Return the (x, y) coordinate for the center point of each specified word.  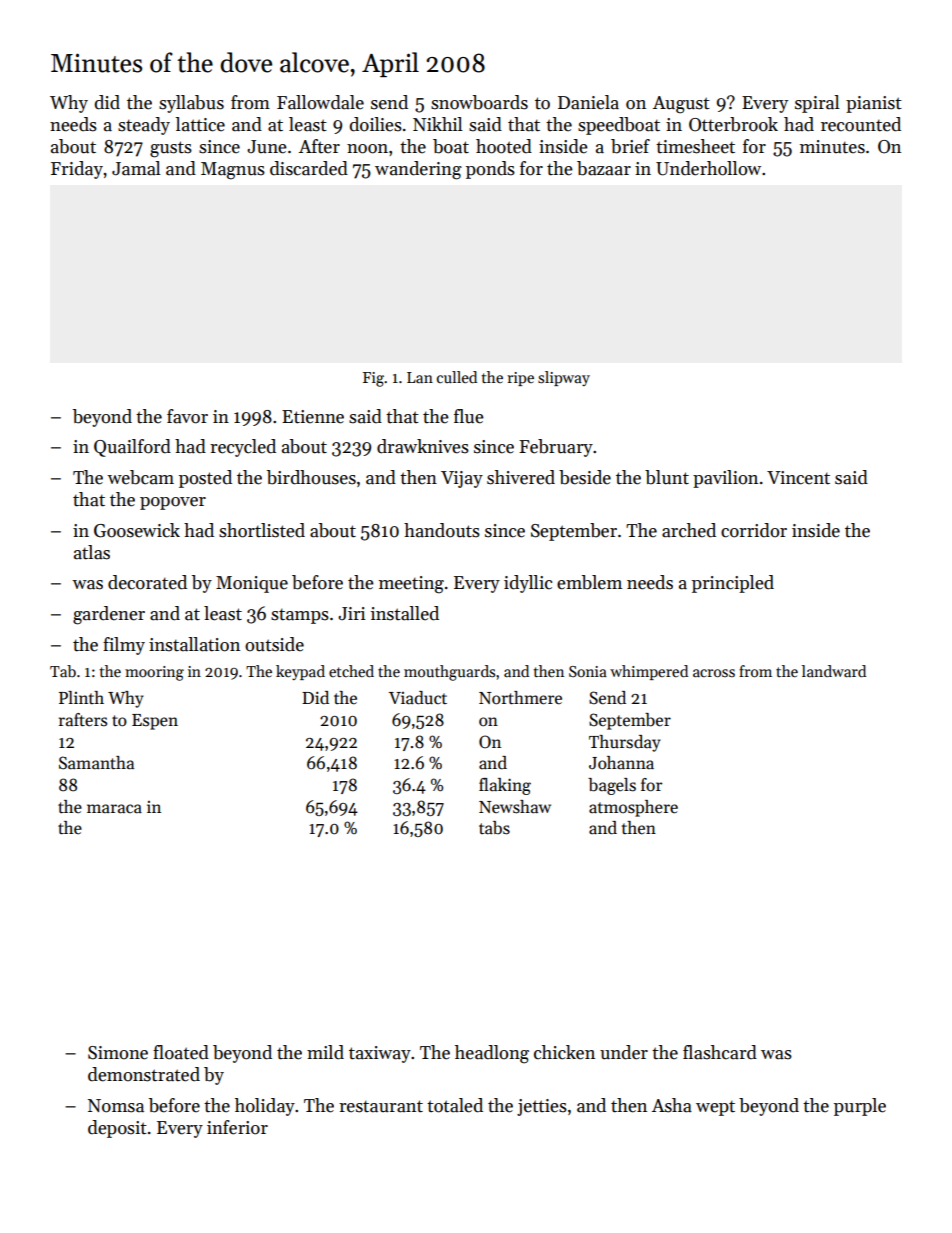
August (681, 105)
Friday (77, 170)
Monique (252, 584)
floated (181, 1052)
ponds (490, 170)
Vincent (798, 478)
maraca (114, 809)
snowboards (479, 102)
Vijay (462, 479)
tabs (494, 828)
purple (860, 1107)
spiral (817, 104)
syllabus (191, 104)
